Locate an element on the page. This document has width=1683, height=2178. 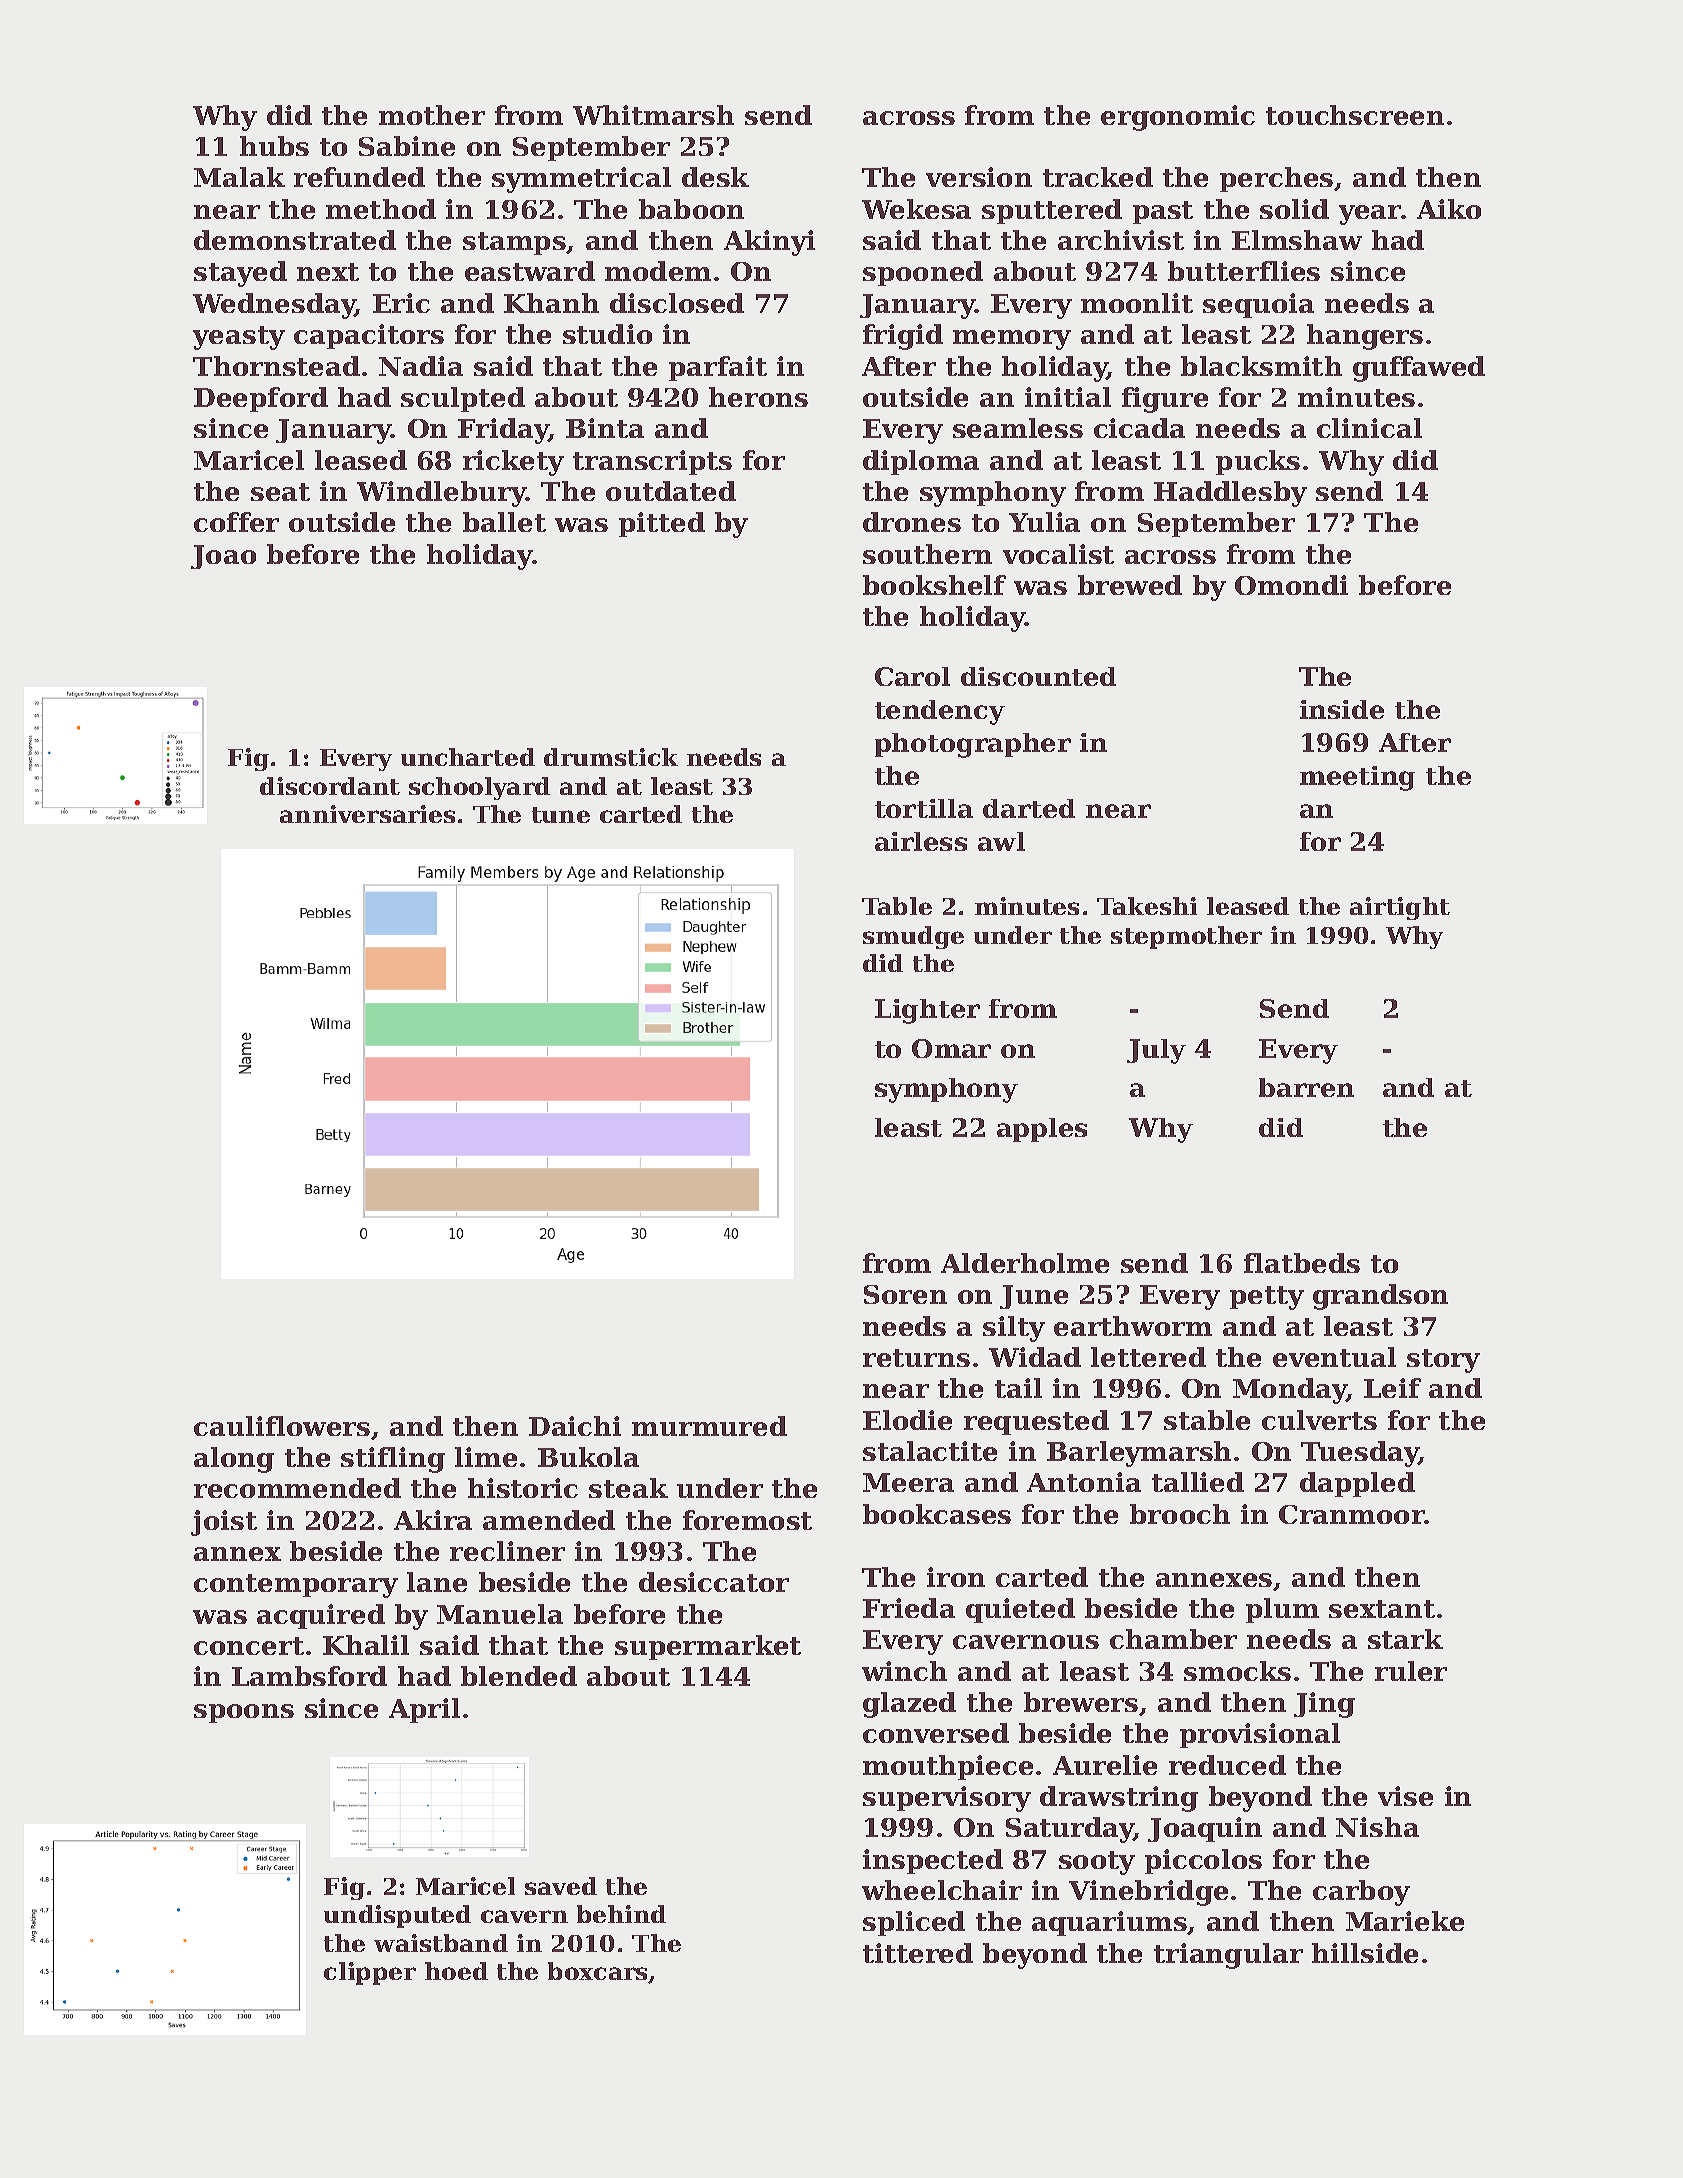
spoons is located at coordinates (244, 1713).
